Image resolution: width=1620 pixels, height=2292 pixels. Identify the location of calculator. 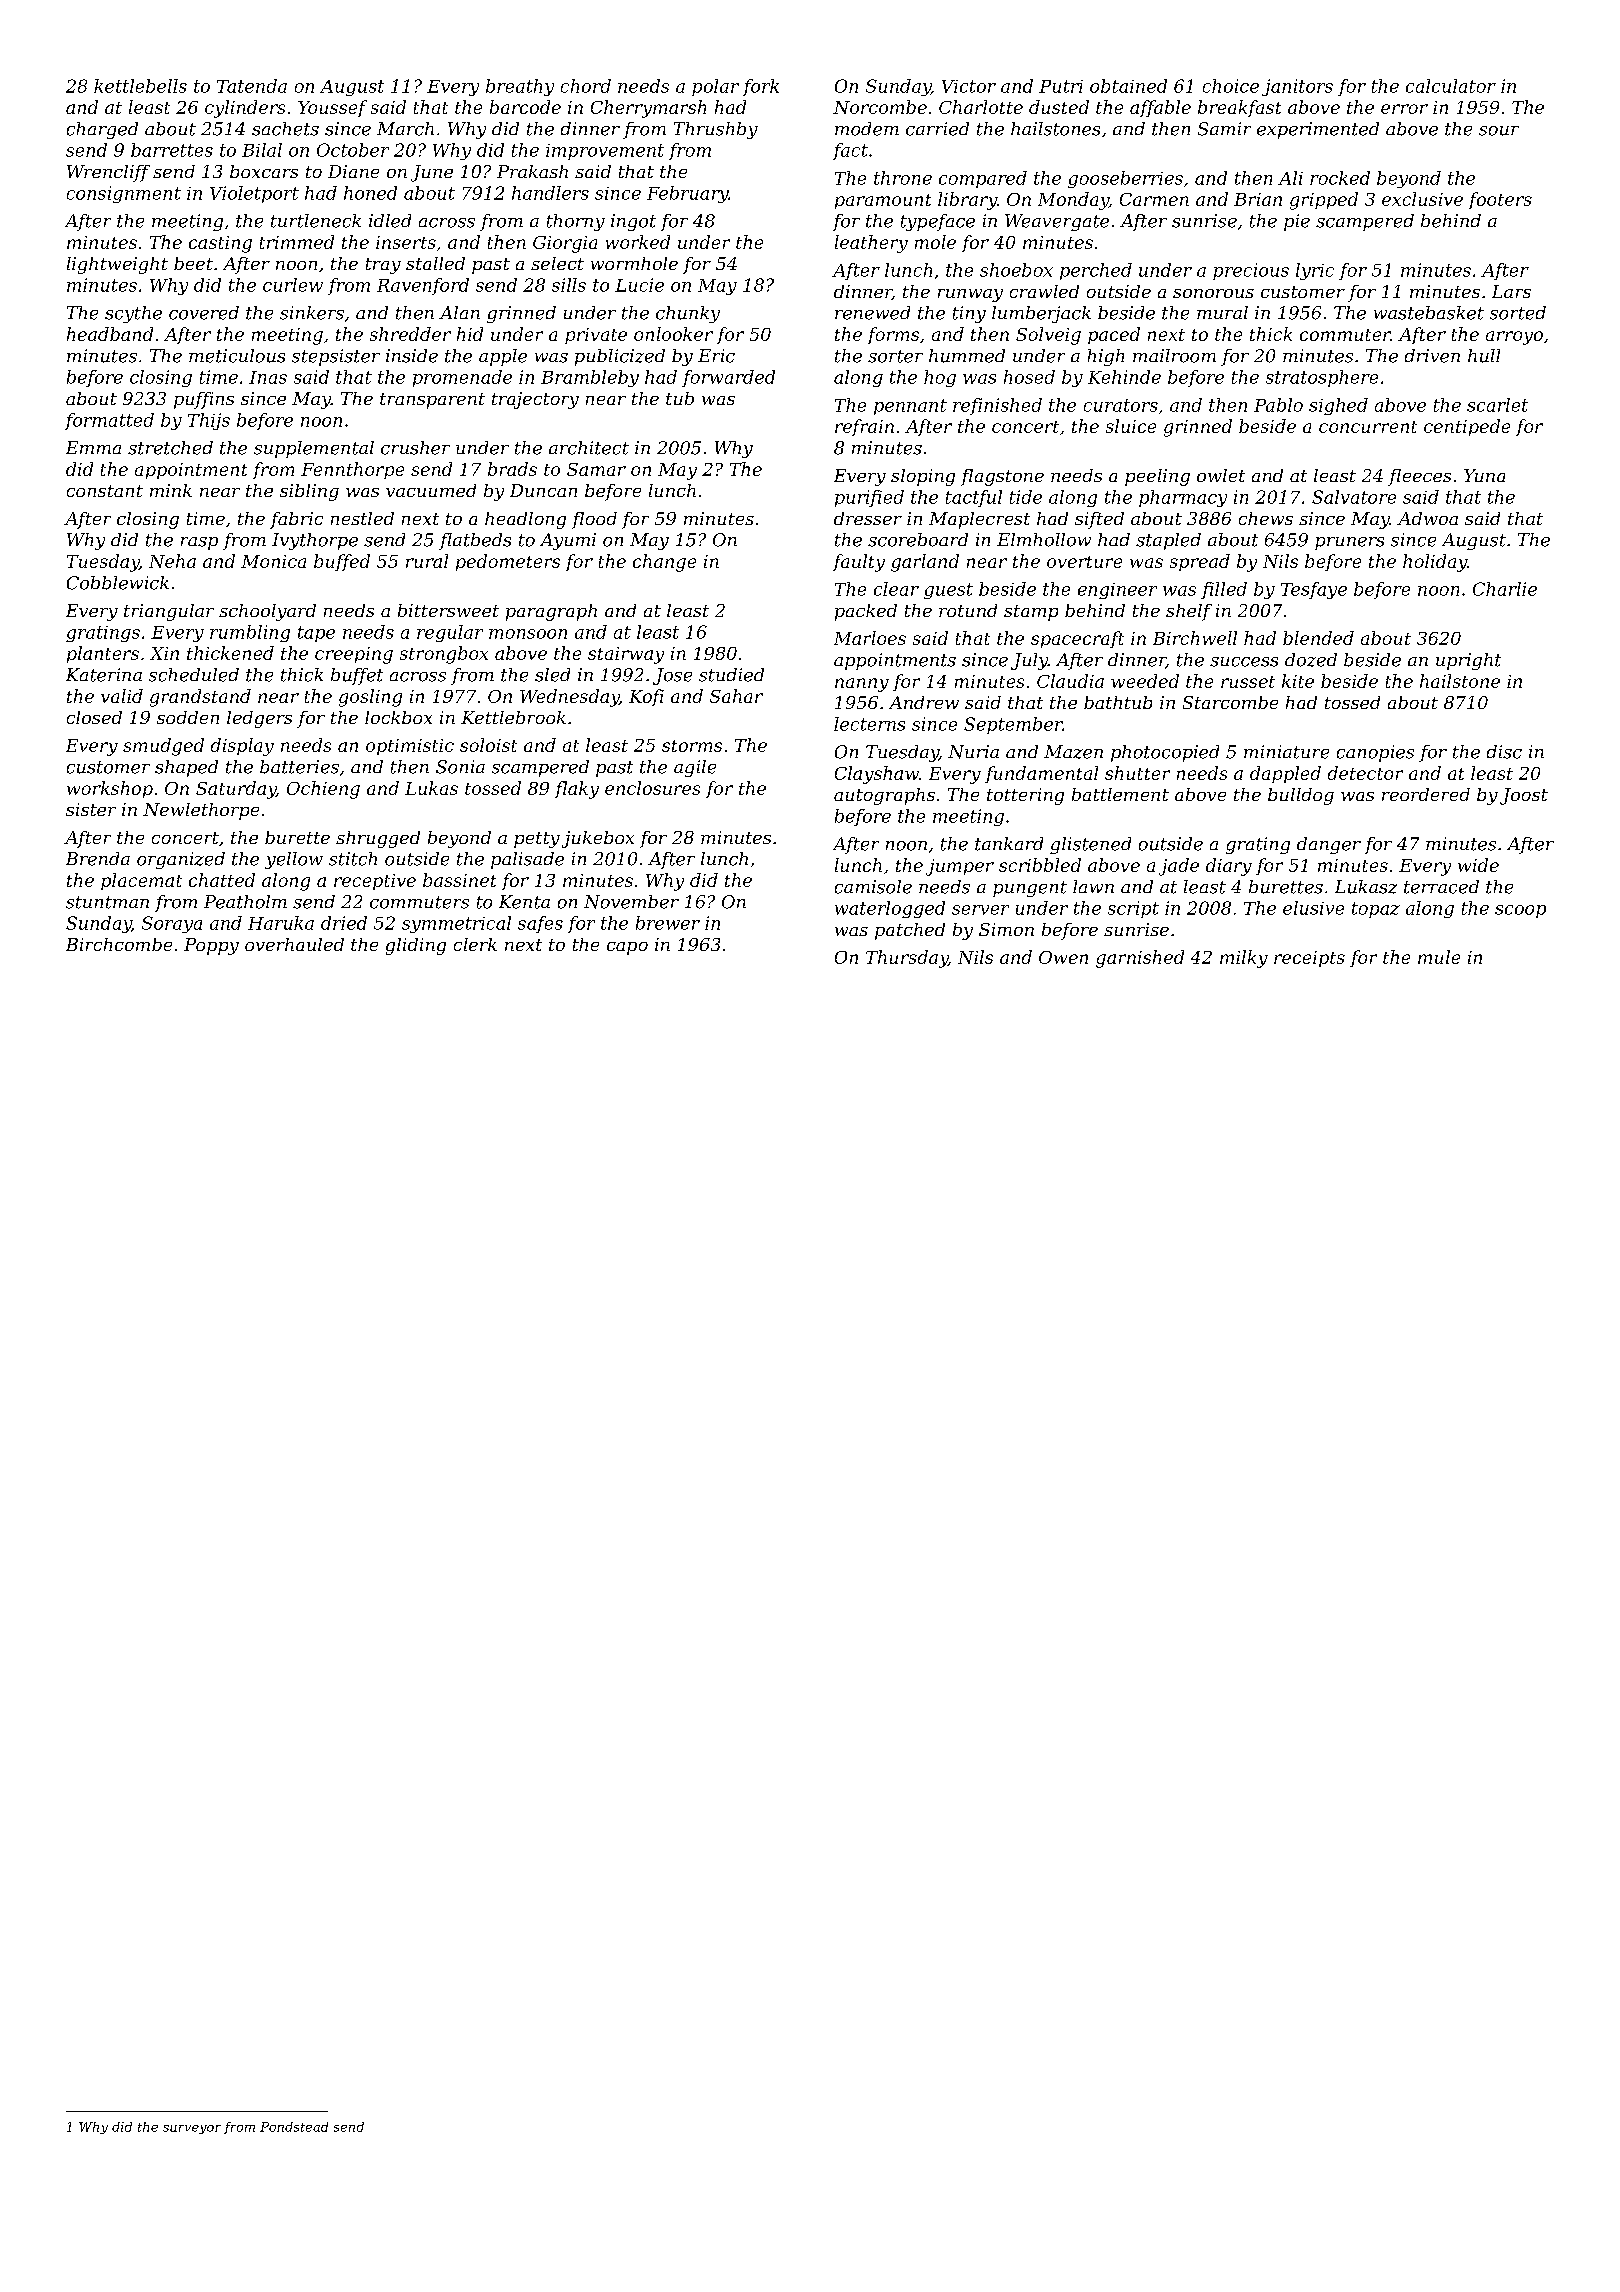
(1451, 86).
